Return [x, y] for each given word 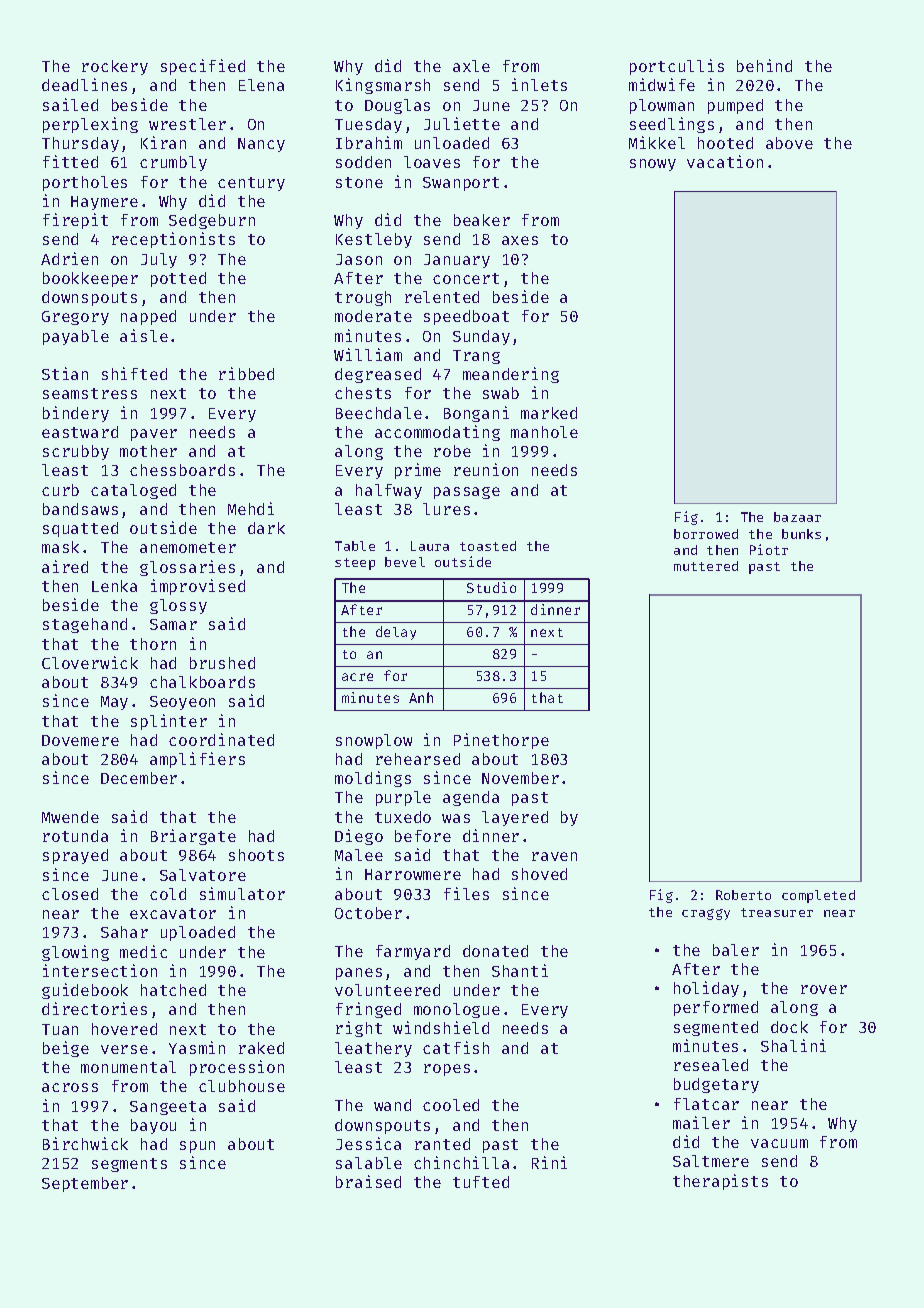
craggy [706, 914]
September [85, 1184]
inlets [539, 84]
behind [764, 65]
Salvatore [203, 875]
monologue [457, 1010]
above [789, 143]
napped [148, 317]
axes [520, 240]
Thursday [80, 144]
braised [368, 1181]
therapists [720, 1182]
